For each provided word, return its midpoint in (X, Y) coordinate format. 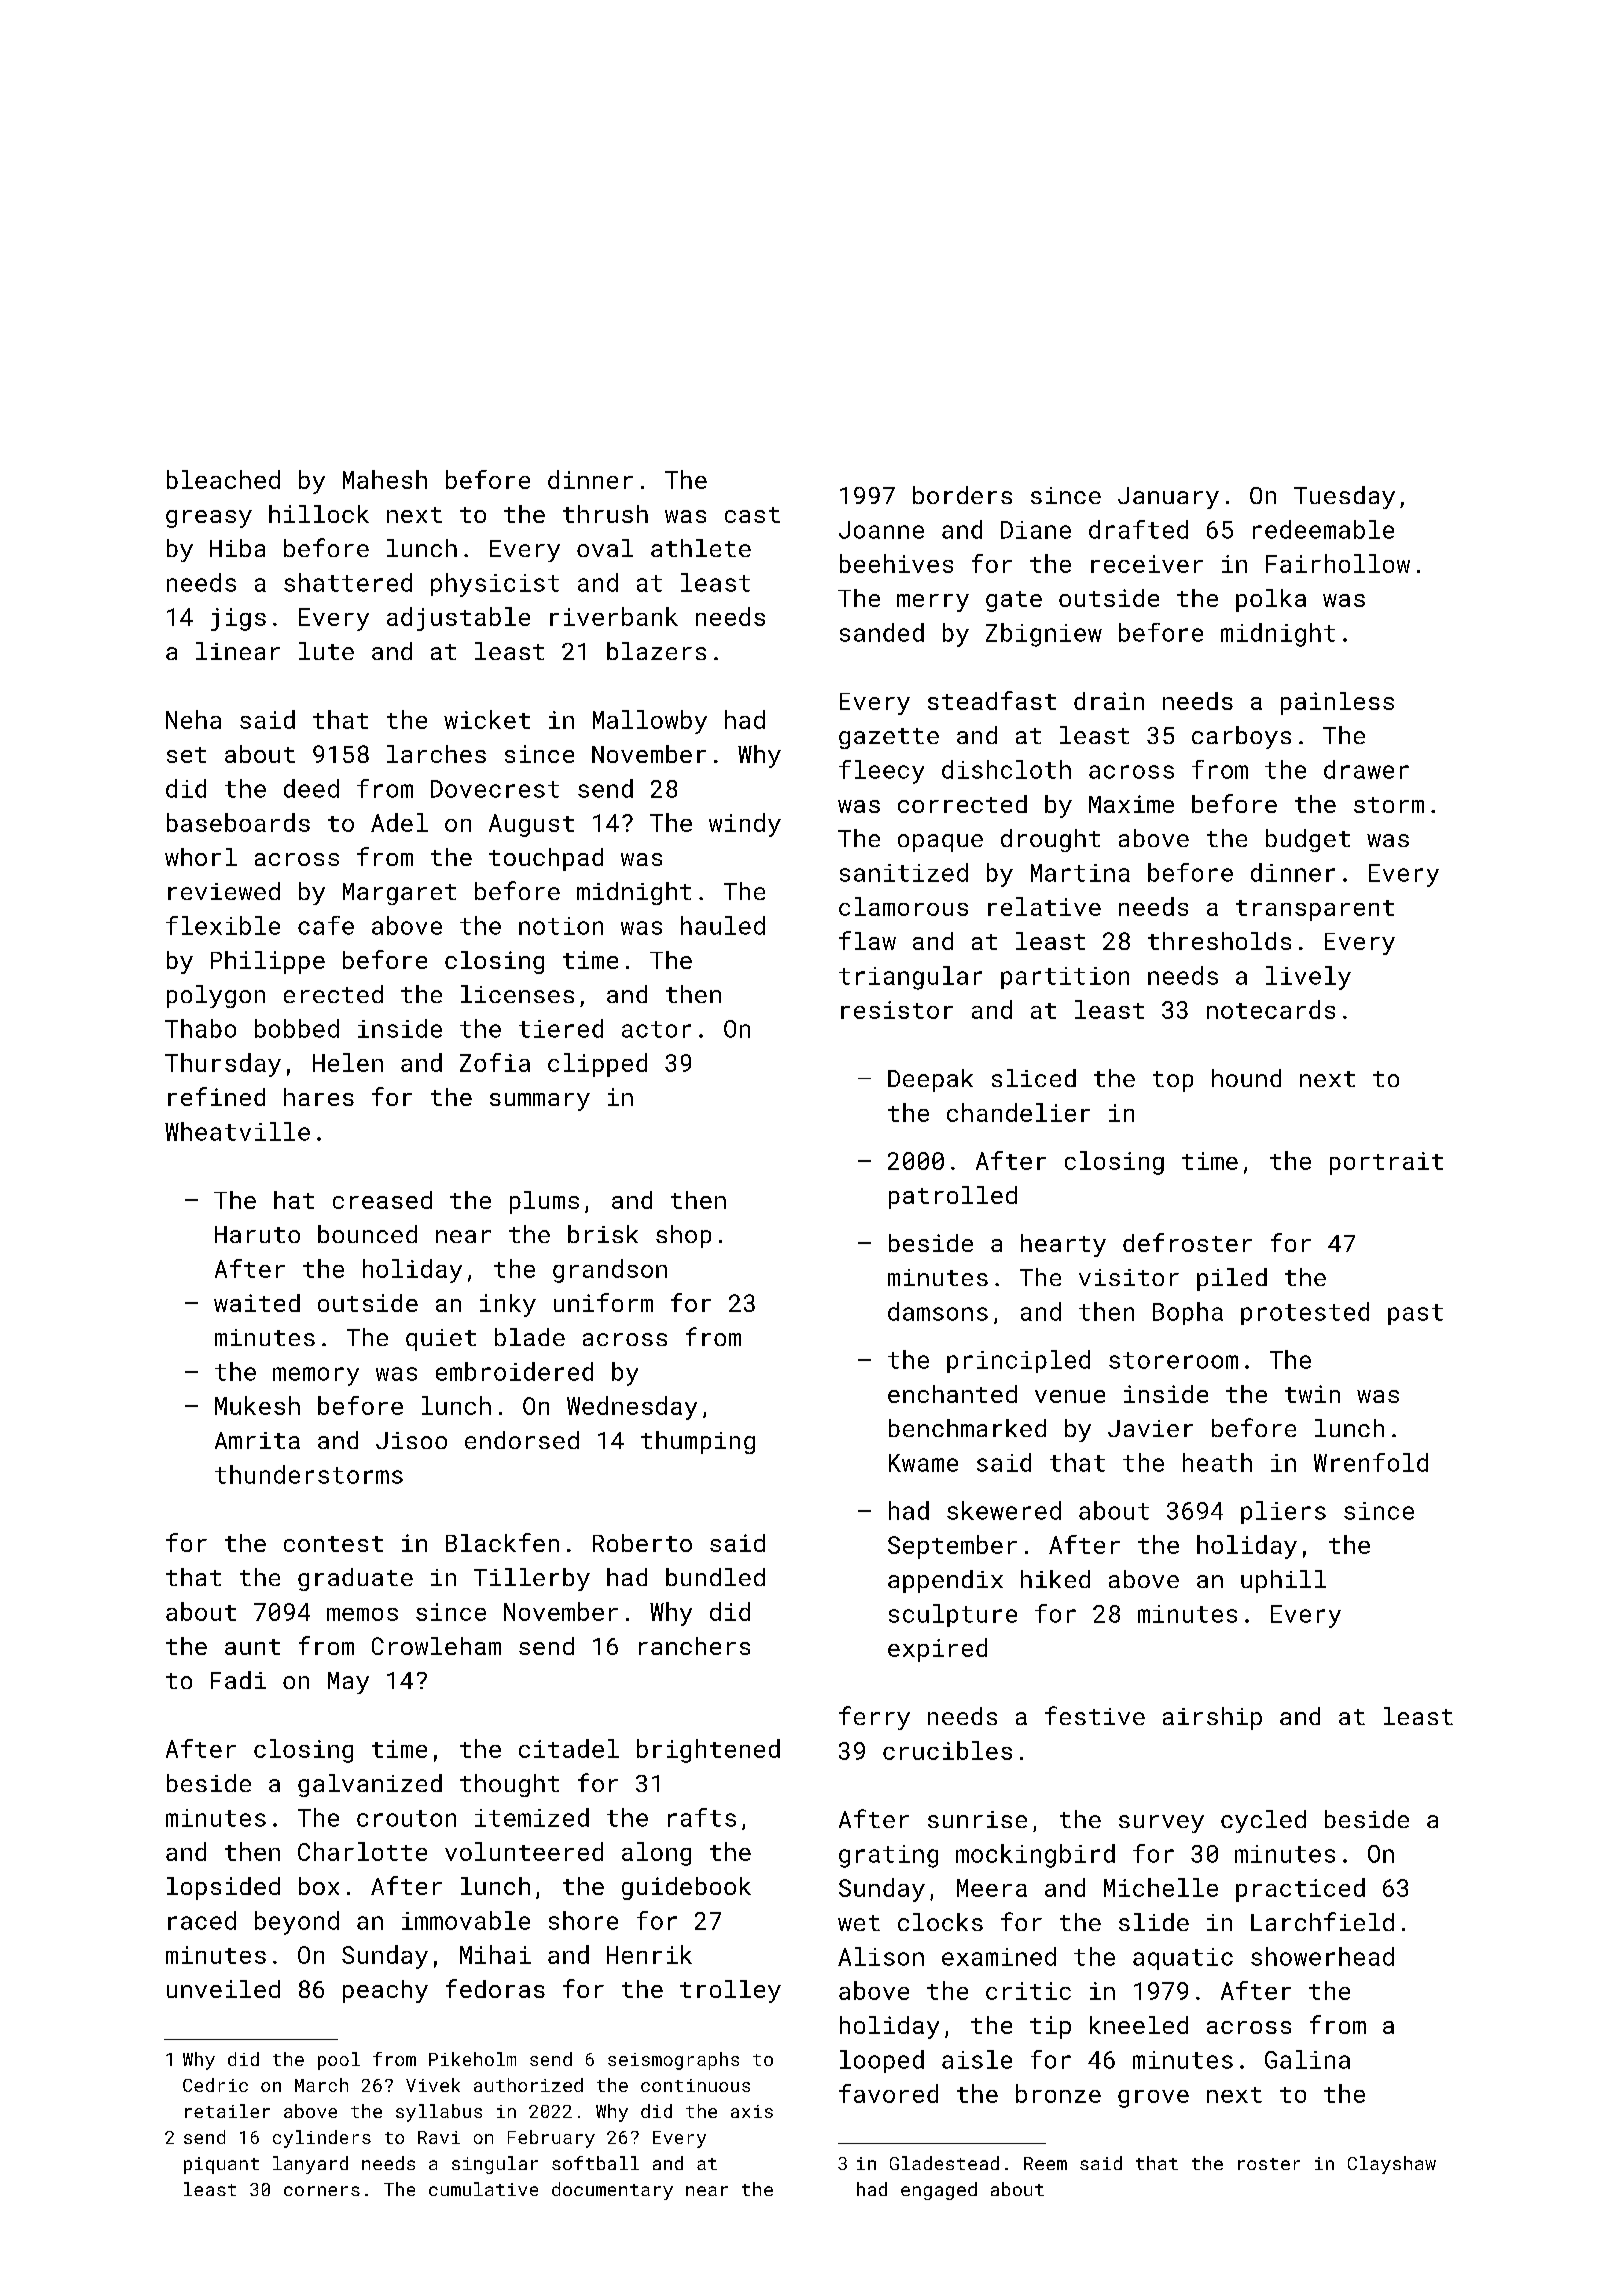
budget (1308, 840)
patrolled (953, 1197)
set (186, 755)
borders (962, 495)
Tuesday (1344, 497)
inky (508, 1305)
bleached (223, 479)
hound (1246, 1078)
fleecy (881, 772)
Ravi (439, 2137)
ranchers (694, 1646)
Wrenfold (1371, 1462)
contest (333, 1544)
